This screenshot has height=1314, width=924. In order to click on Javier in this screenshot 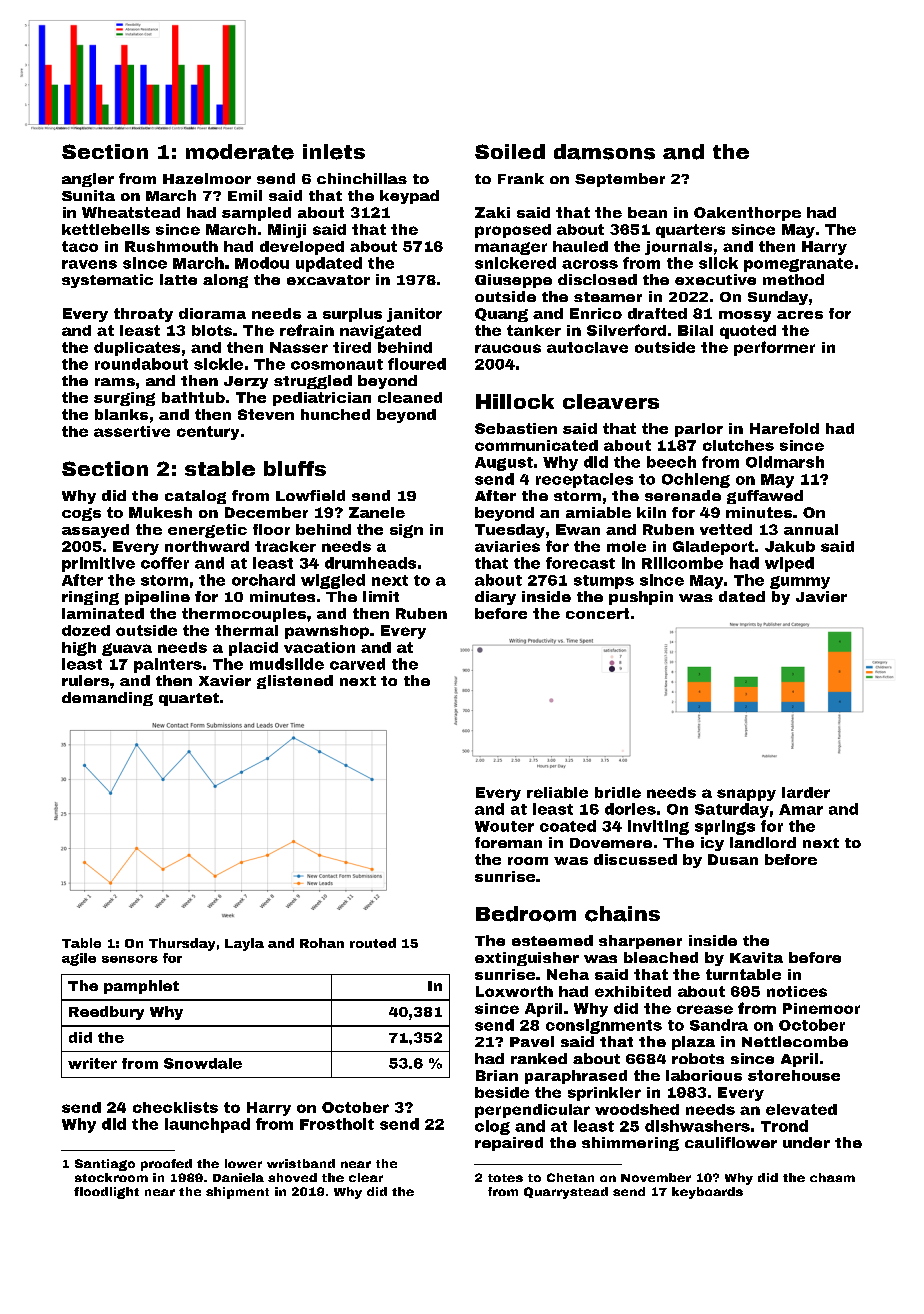, I will do `click(821, 596)`.
